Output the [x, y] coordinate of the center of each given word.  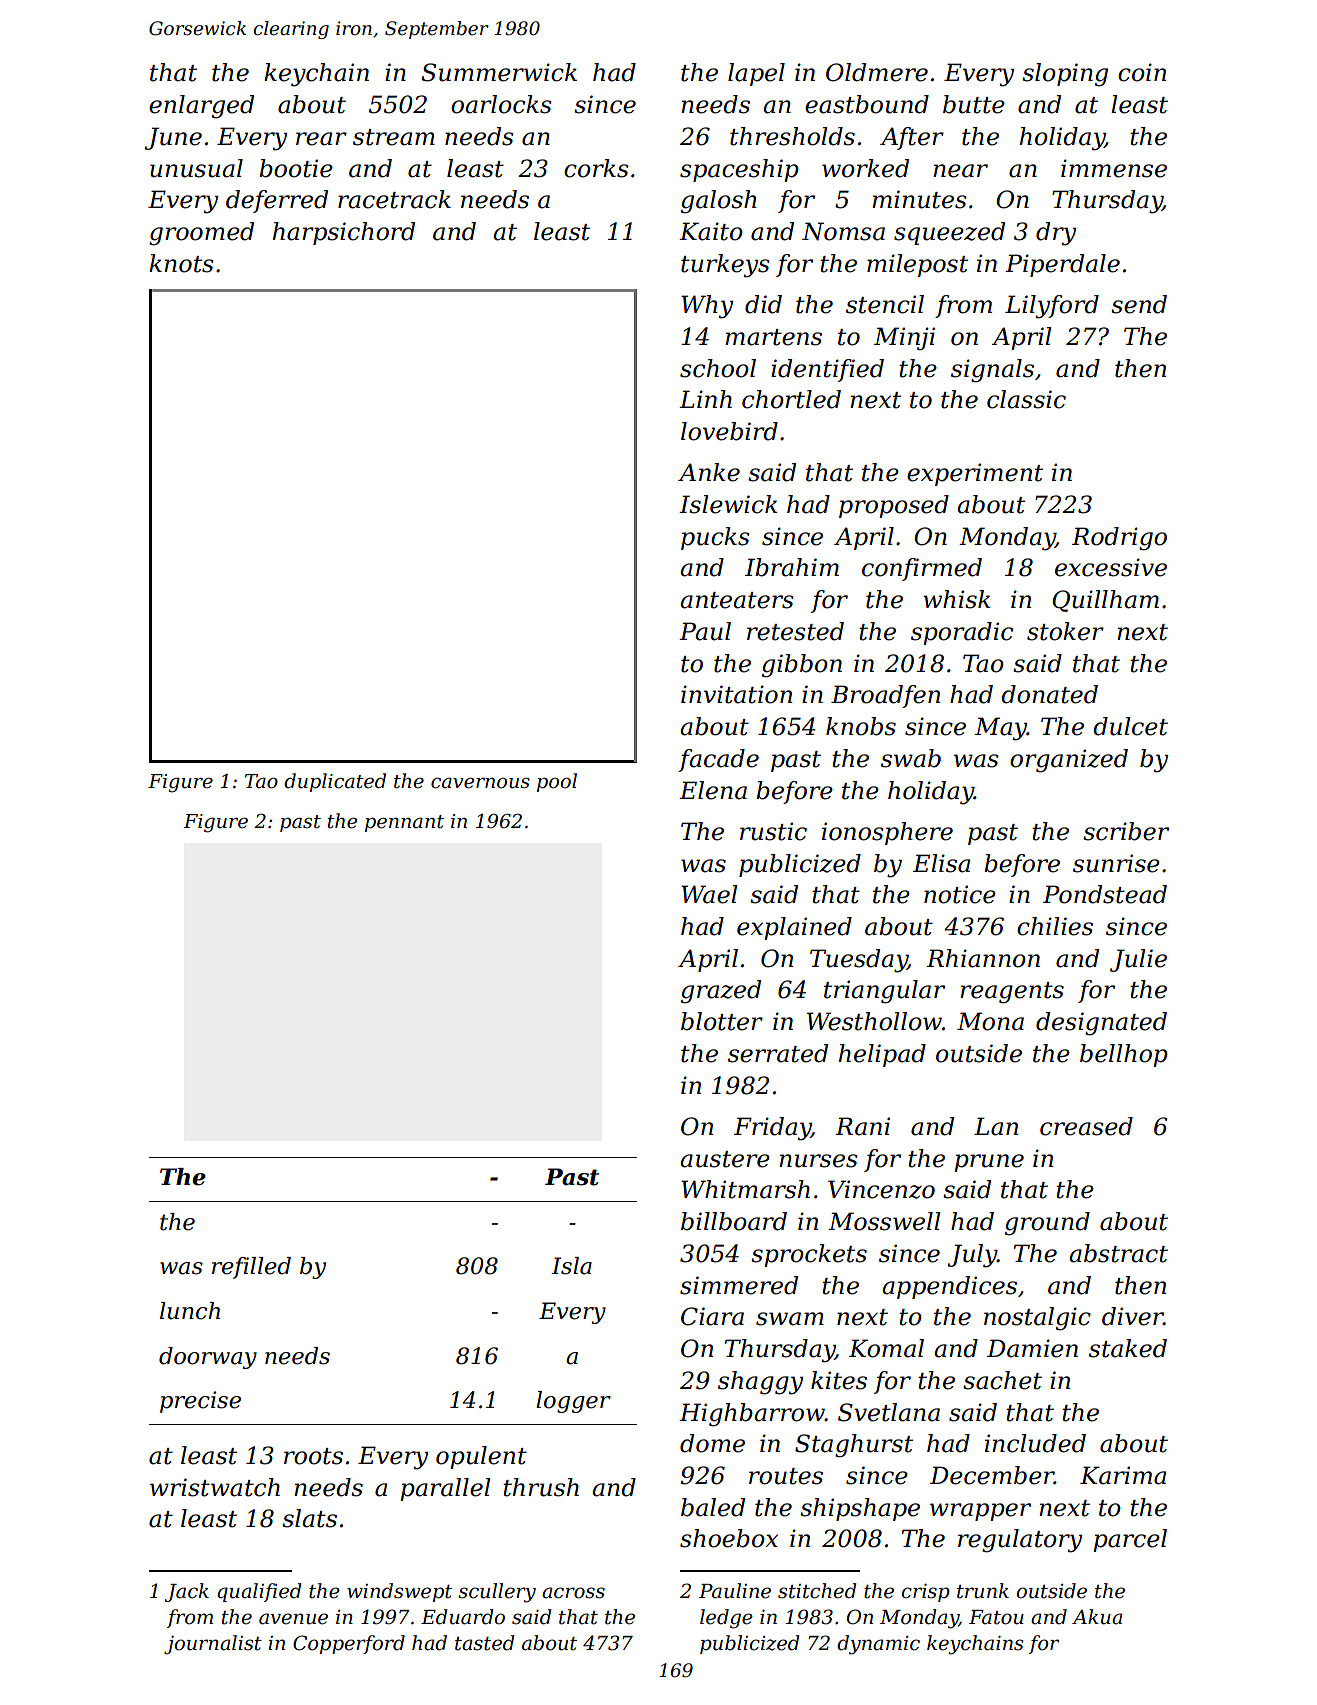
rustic [773, 831]
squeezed [949, 233]
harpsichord [344, 233]
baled [713, 1507]
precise [200, 1402]
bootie [296, 168]
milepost [917, 265]
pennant [404, 823]
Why [707, 307]
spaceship [739, 170]
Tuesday [859, 961]
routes [786, 1476]
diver [1133, 1316]
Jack [187, 1592]
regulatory [1020, 1541]
